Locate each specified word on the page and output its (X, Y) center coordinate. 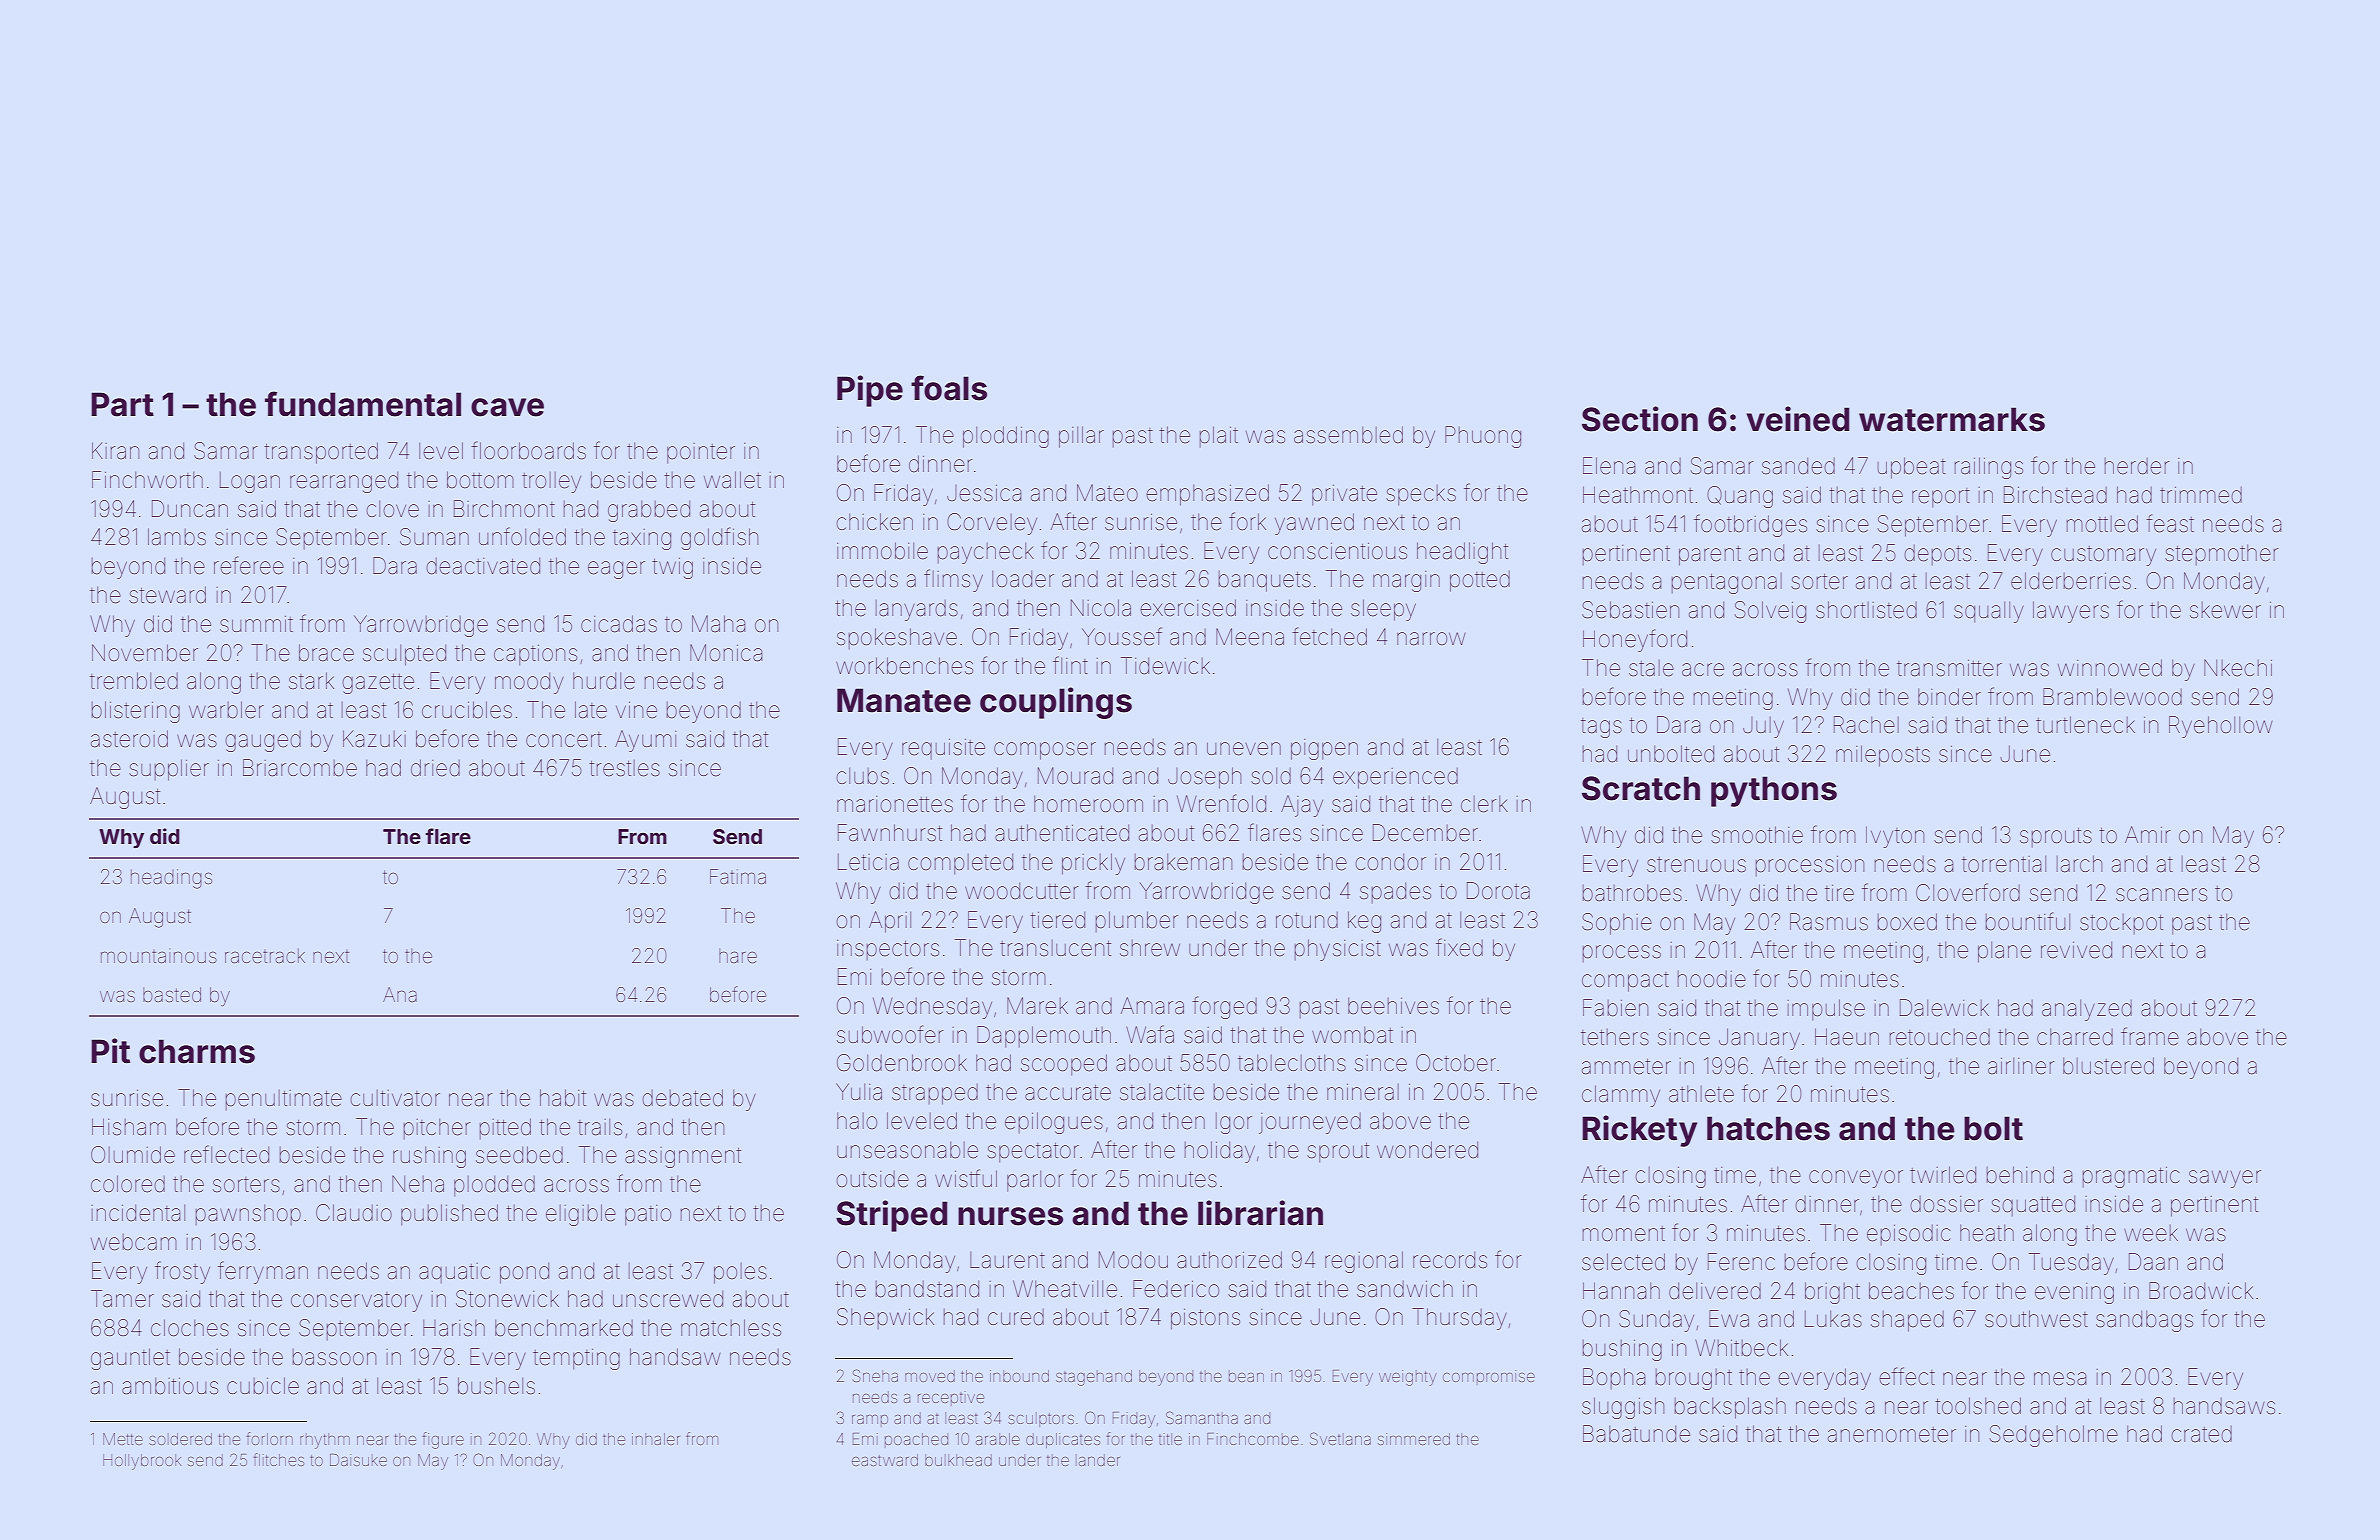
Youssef (1122, 636)
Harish (454, 1328)
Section (1640, 419)
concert (564, 740)
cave (507, 407)
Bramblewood (2112, 697)
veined (1797, 419)
